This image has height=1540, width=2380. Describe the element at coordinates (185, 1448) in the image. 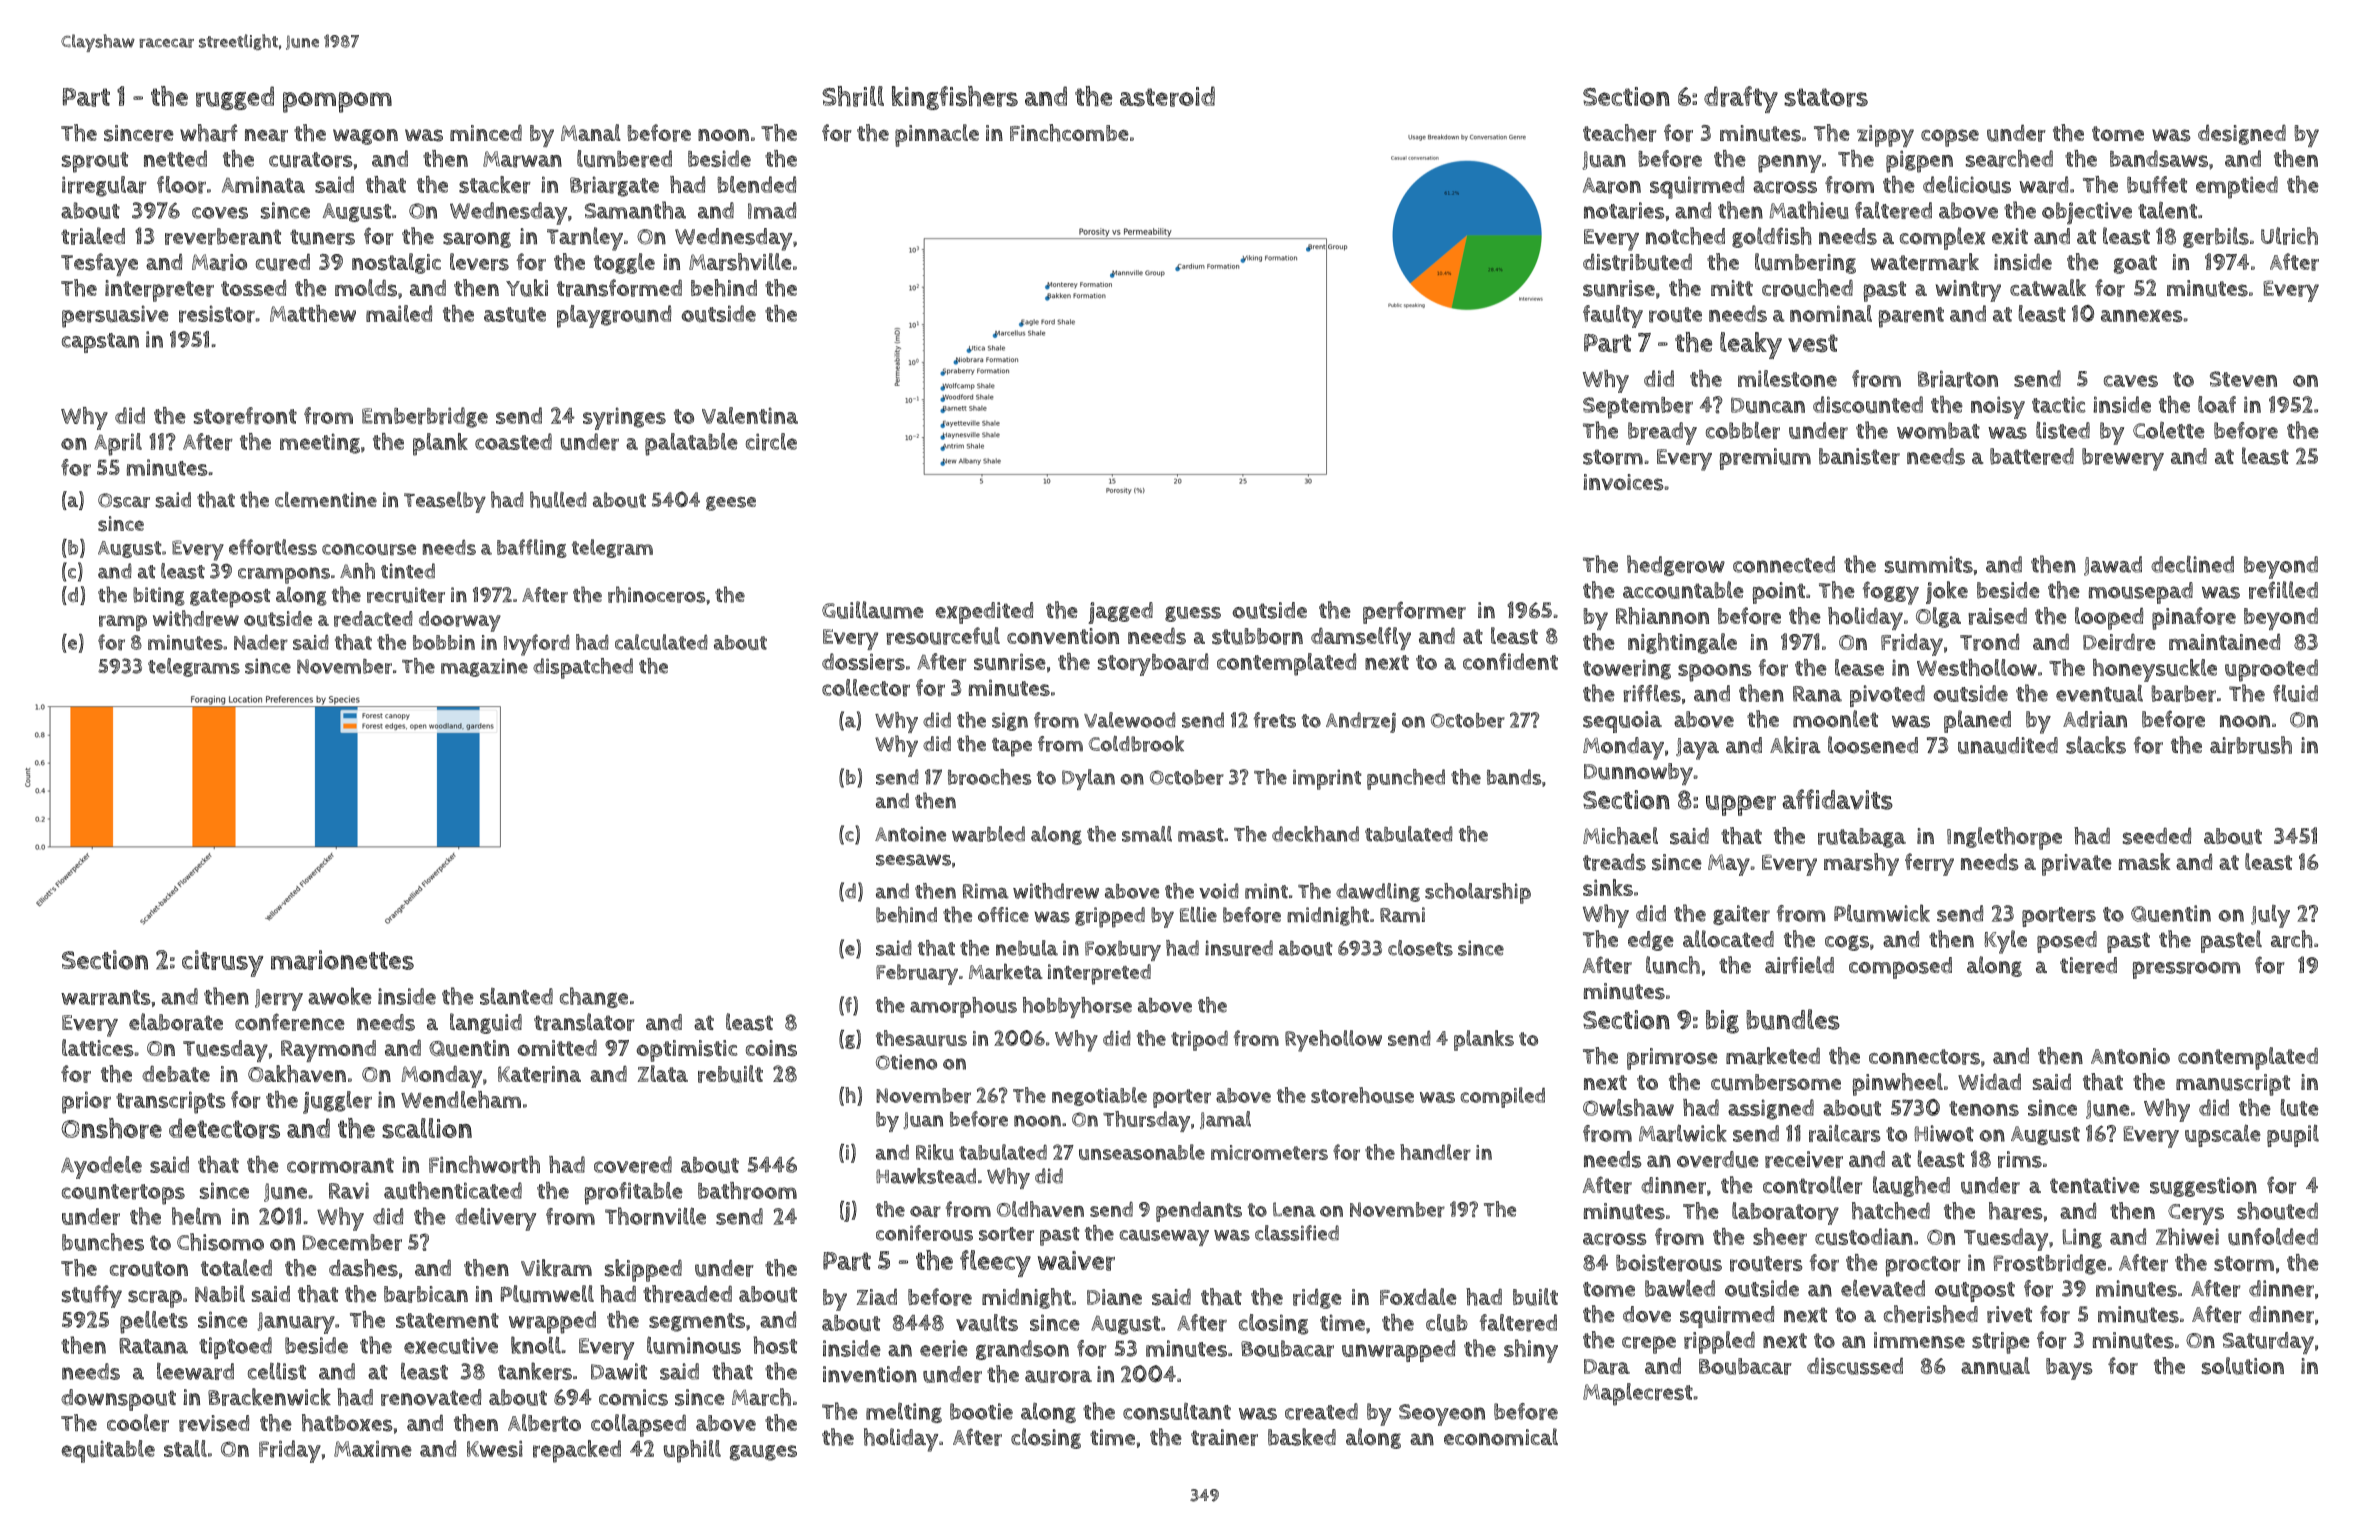

I see `stall` at that location.
